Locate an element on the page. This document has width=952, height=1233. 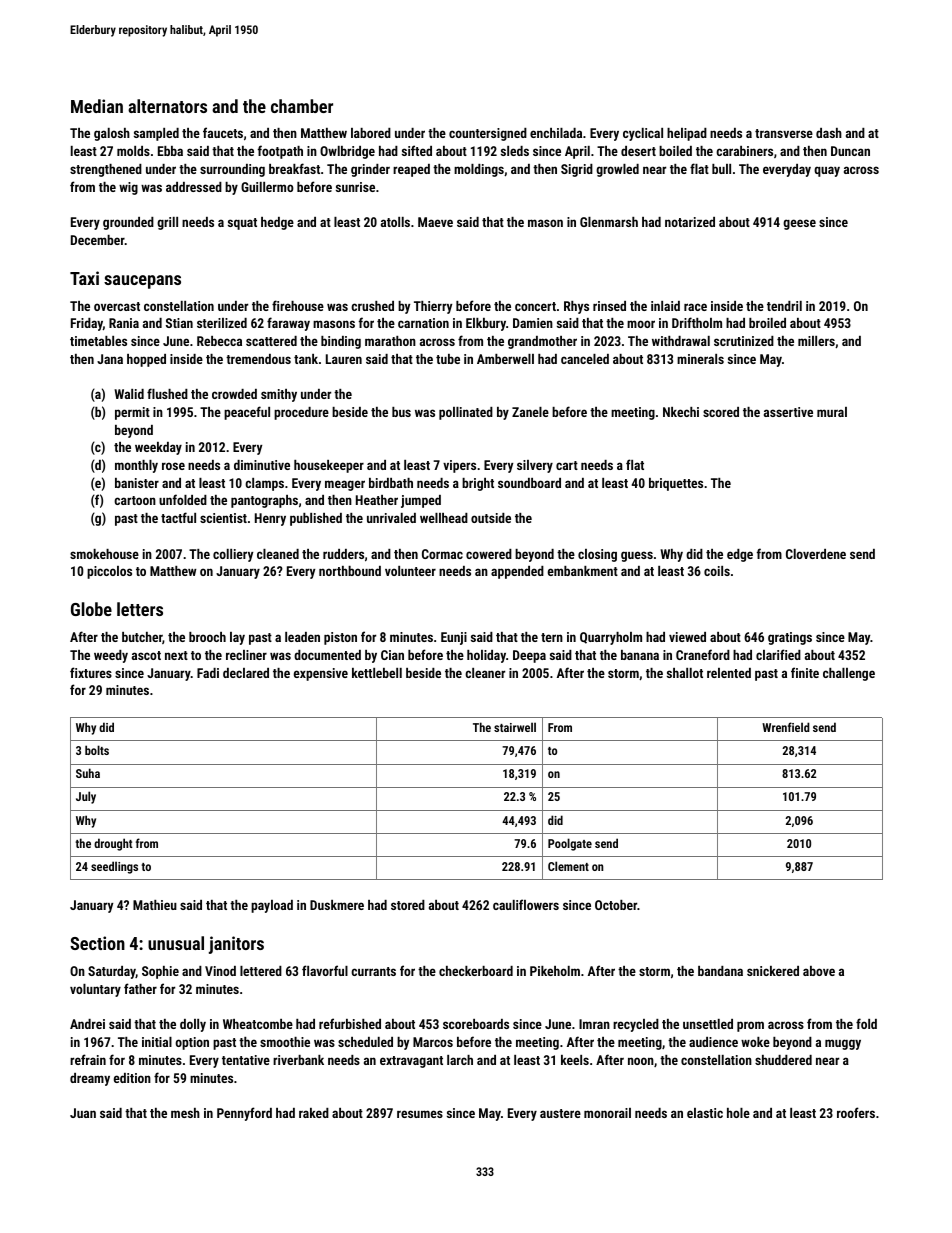
Globe is located at coordinates (91, 609).
